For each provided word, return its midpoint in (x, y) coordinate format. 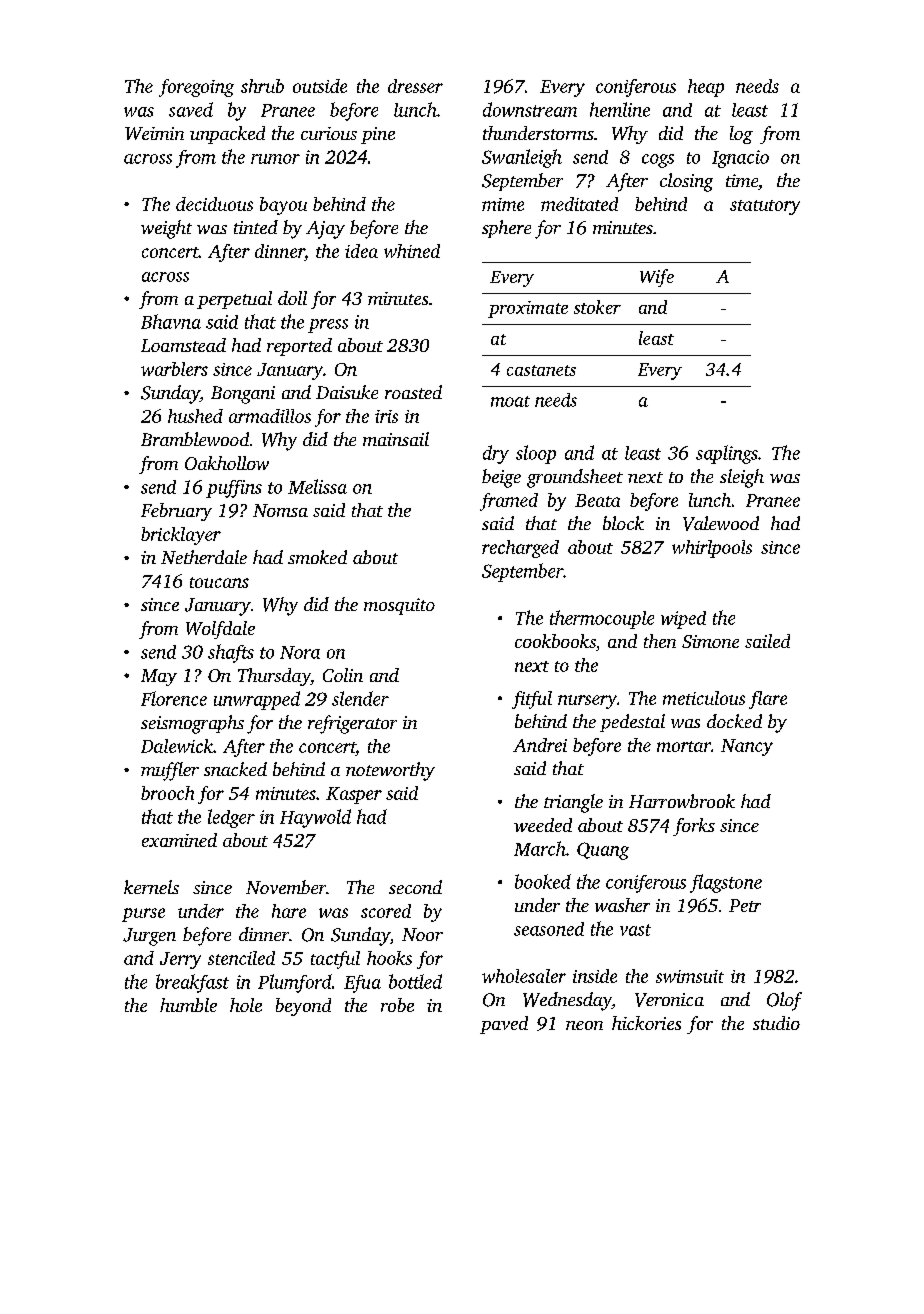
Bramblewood (195, 439)
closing (686, 182)
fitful (532, 700)
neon (584, 1025)
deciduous (214, 204)
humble (188, 1005)
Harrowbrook (682, 801)
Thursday (274, 677)
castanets (541, 370)
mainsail (396, 439)
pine (378, 135)
